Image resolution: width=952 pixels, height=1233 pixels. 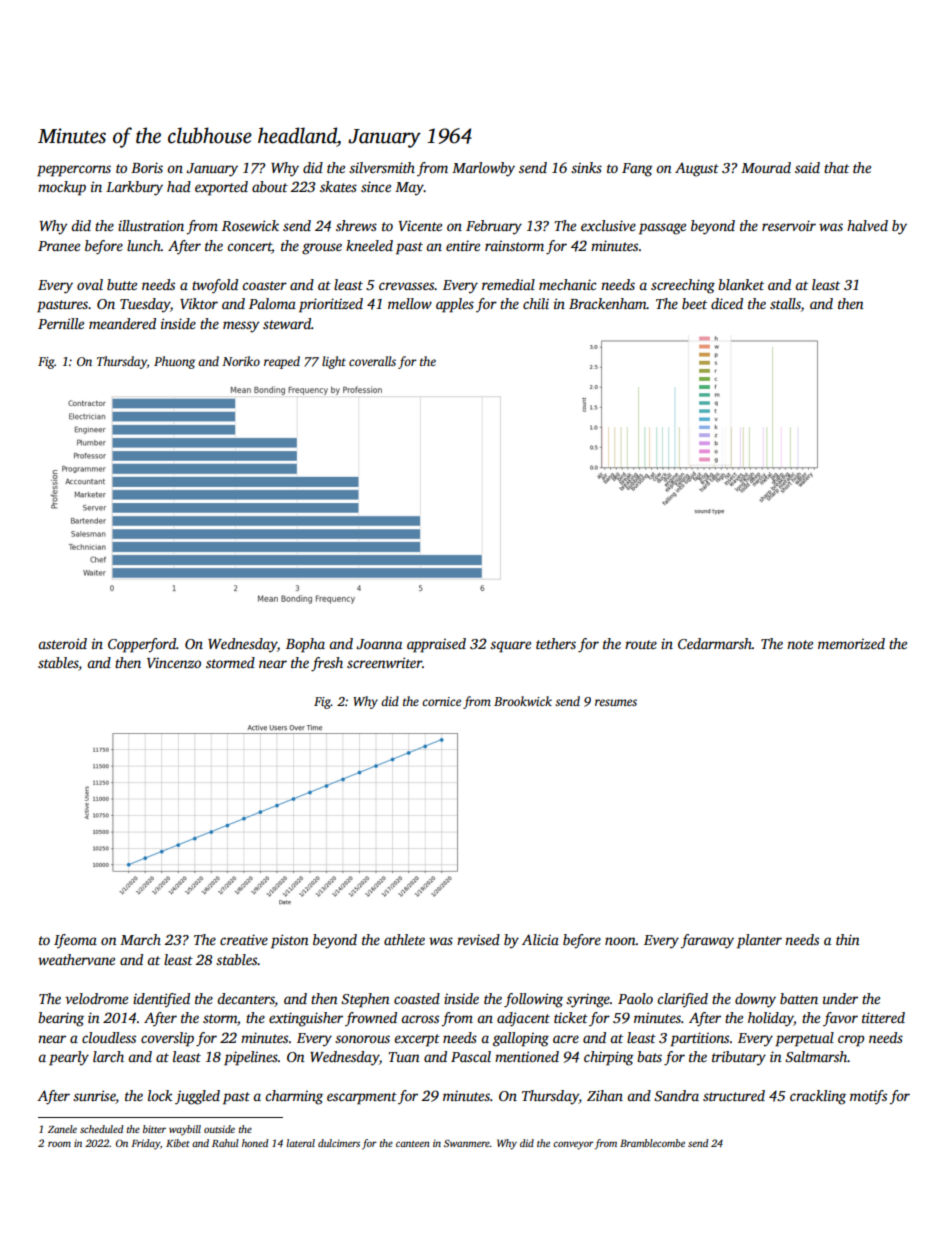 I want to click on Cedarmarsh, so click(x=715, y=643).
